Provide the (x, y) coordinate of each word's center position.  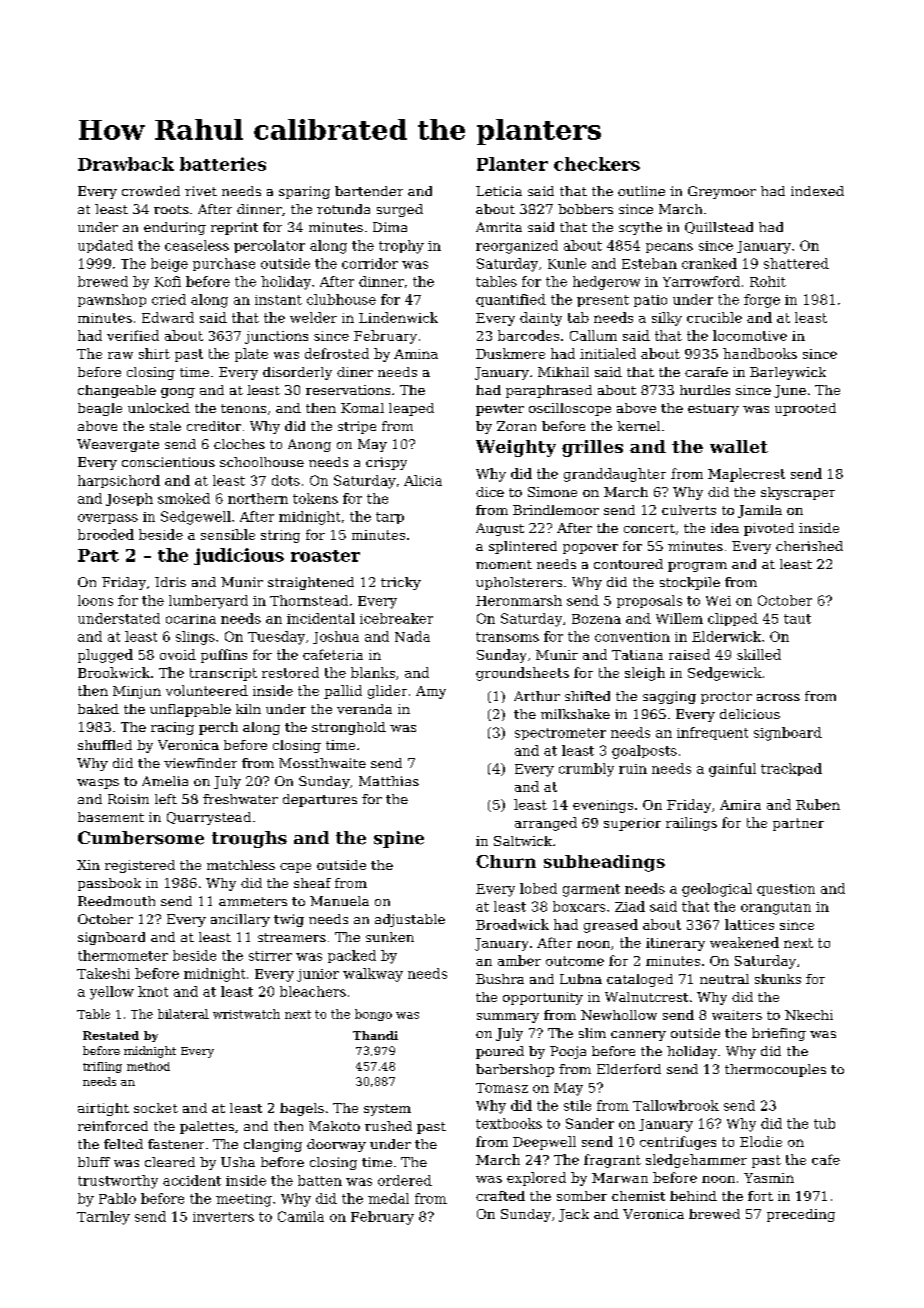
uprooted (805, 409)
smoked (184, 498)
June (790, 391)
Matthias (389, 781)
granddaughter (615, 475)
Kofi (167, 281)
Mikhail (563, 372)
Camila (301, 1216)
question (786, 890)
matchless (241, 865)
